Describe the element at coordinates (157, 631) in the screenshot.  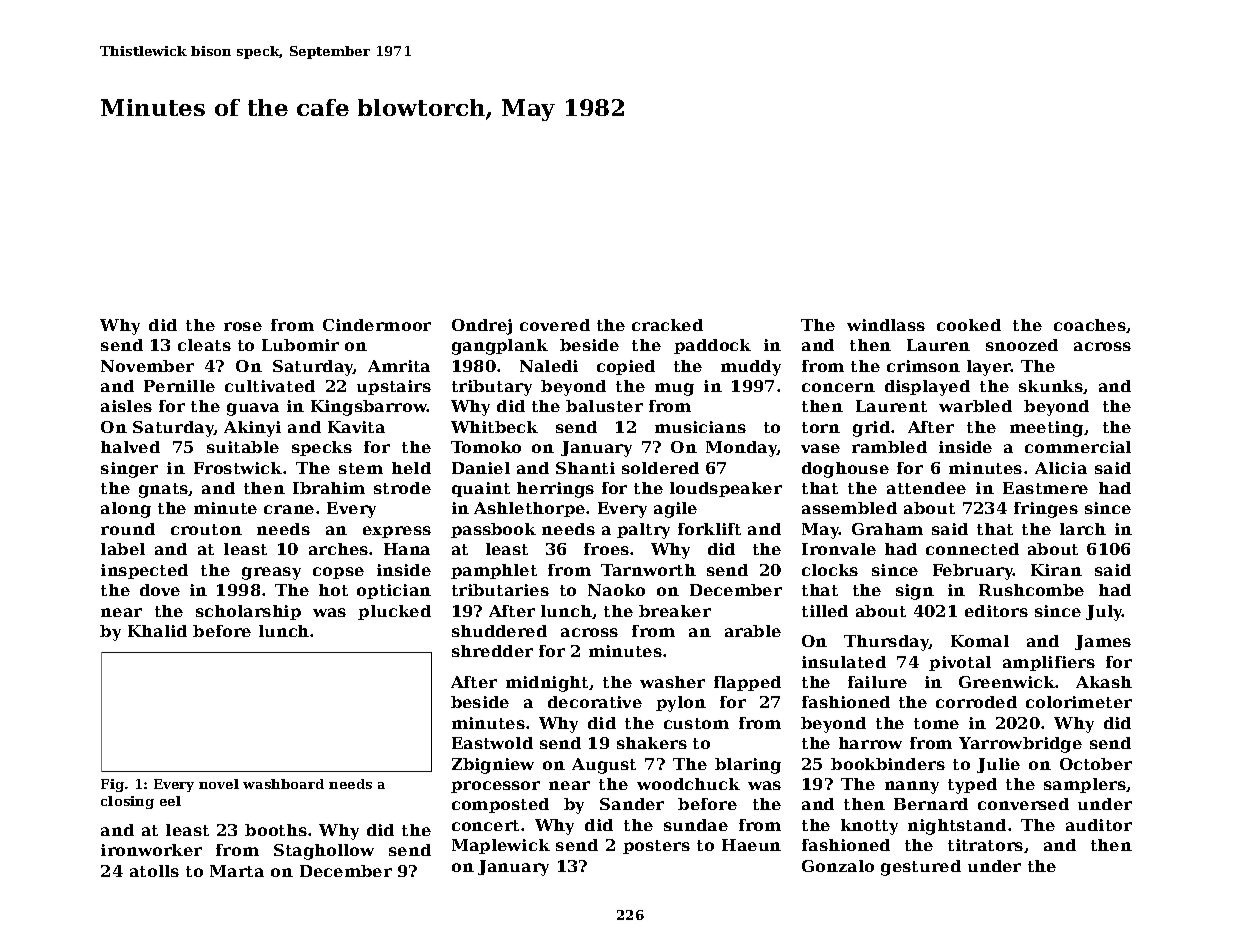
I see `Khalid` at that location.
